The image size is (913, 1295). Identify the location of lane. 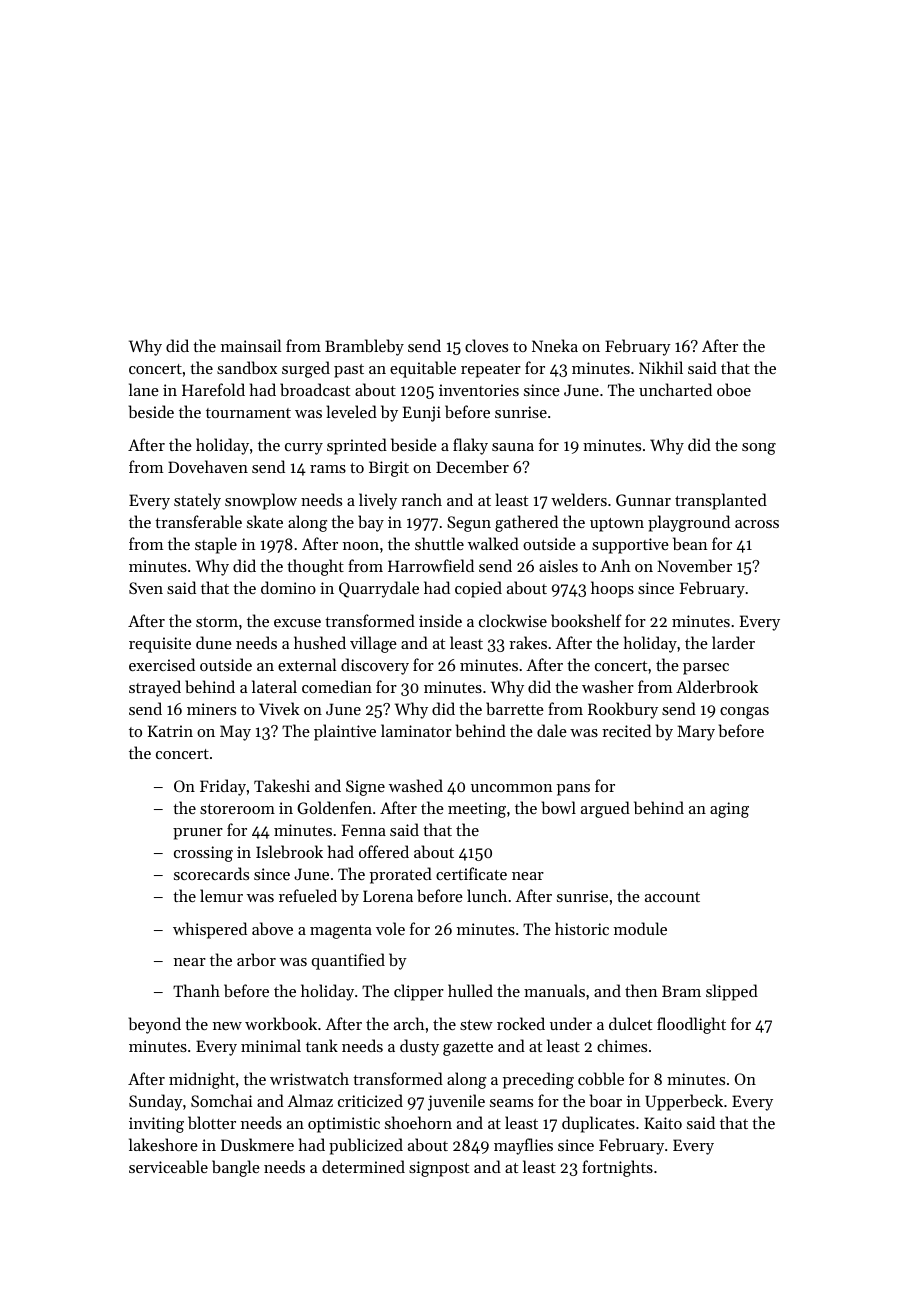
(144, 389).
